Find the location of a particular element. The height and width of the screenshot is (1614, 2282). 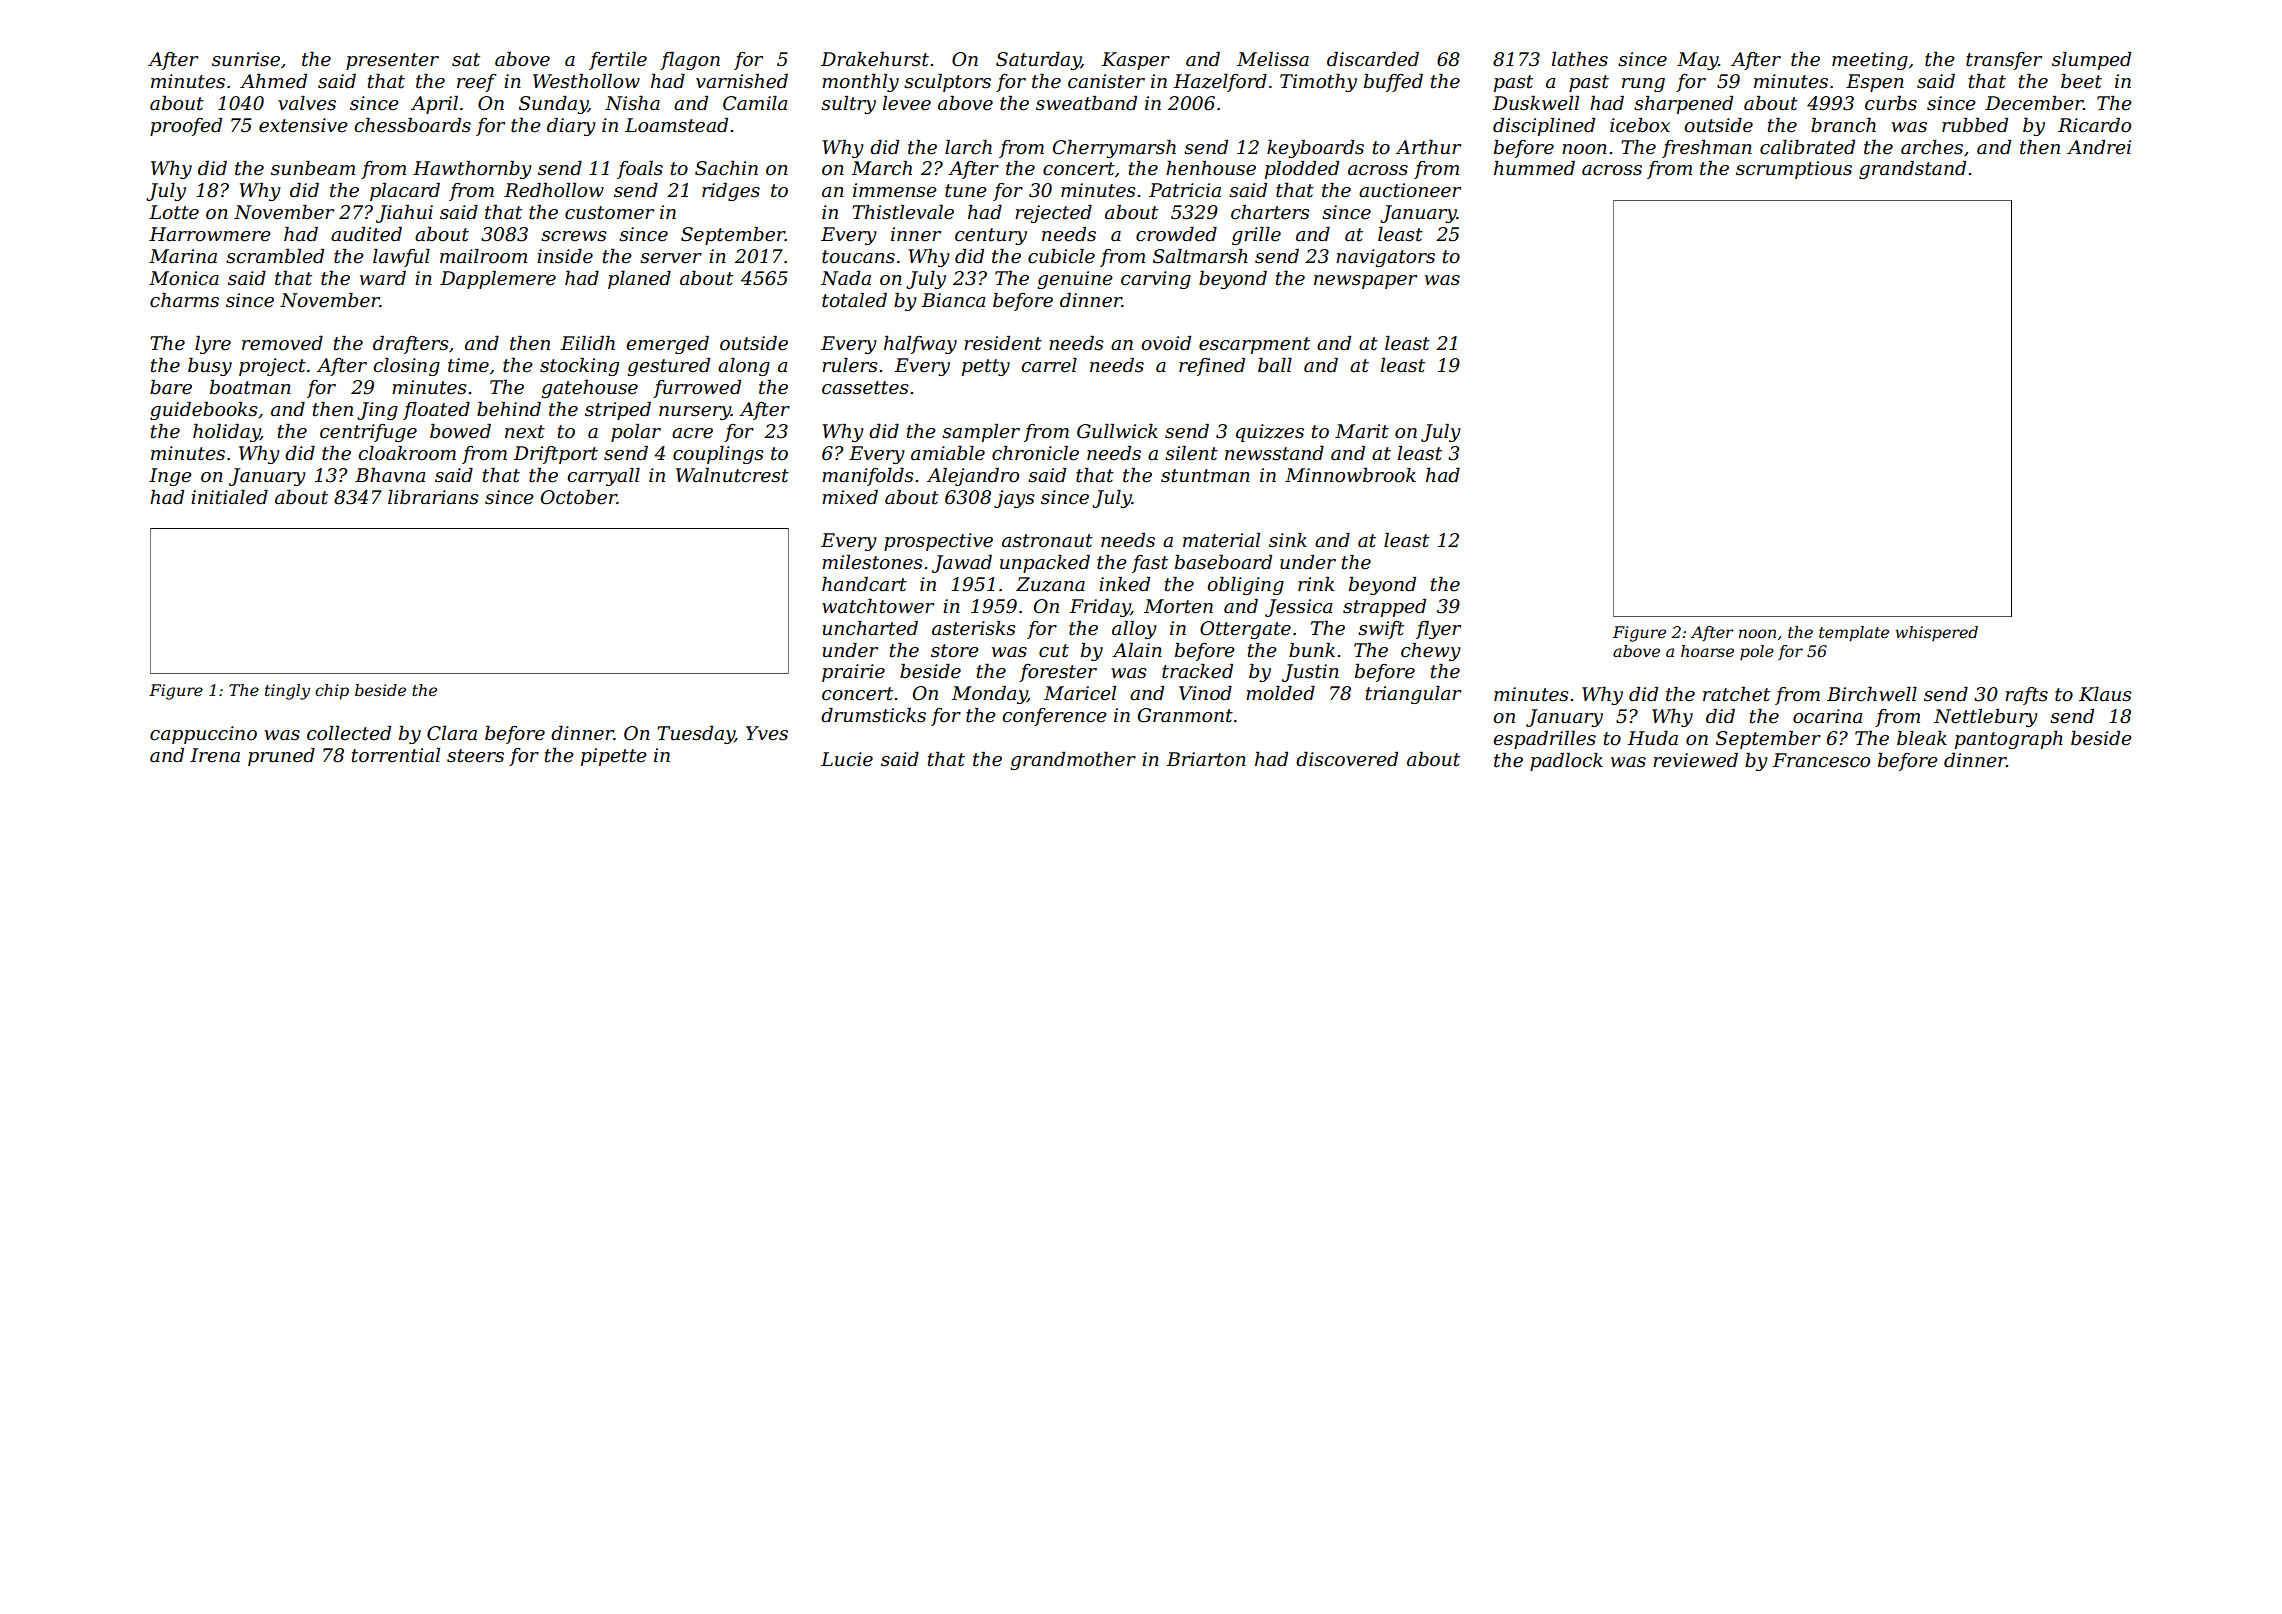

navigators is located at coordinates (1385, 258).
